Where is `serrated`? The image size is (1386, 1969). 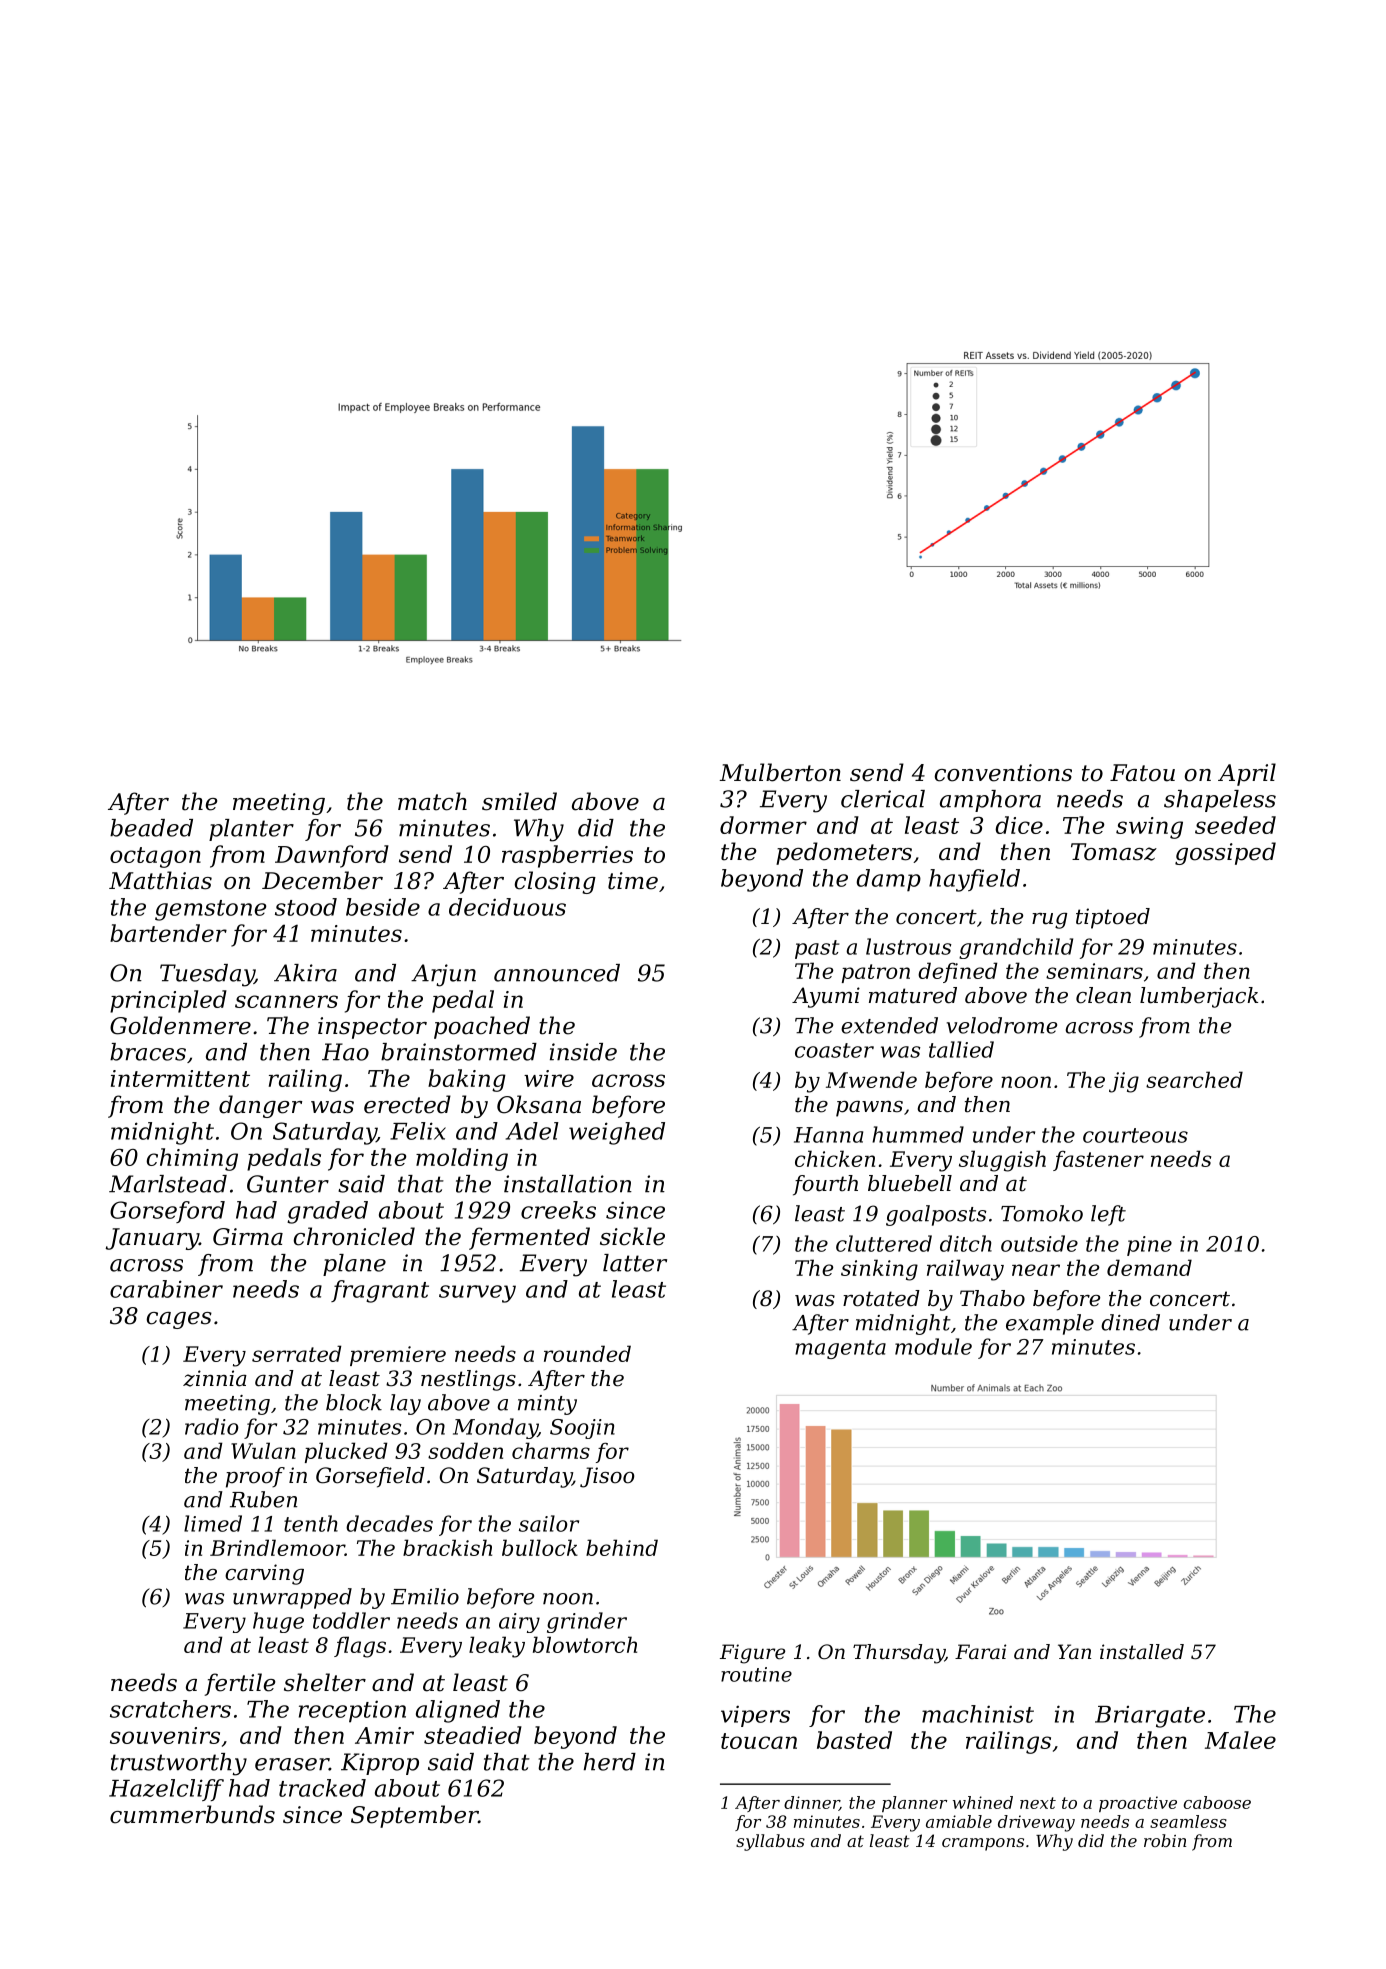
serrated is located at coordinates (297, 1353).
